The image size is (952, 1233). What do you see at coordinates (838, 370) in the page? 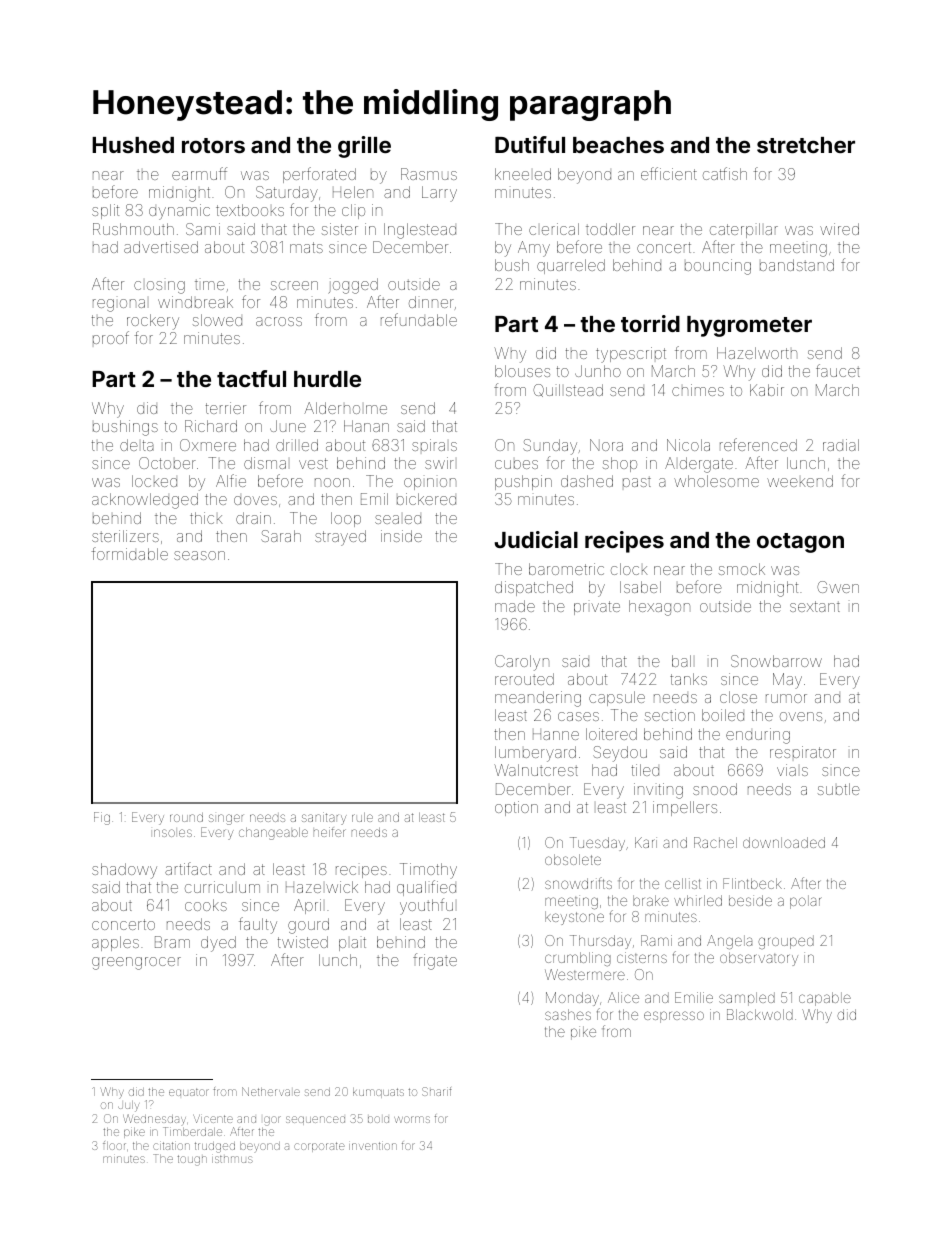
I see `faucet` at bounding box center [838, 370].
